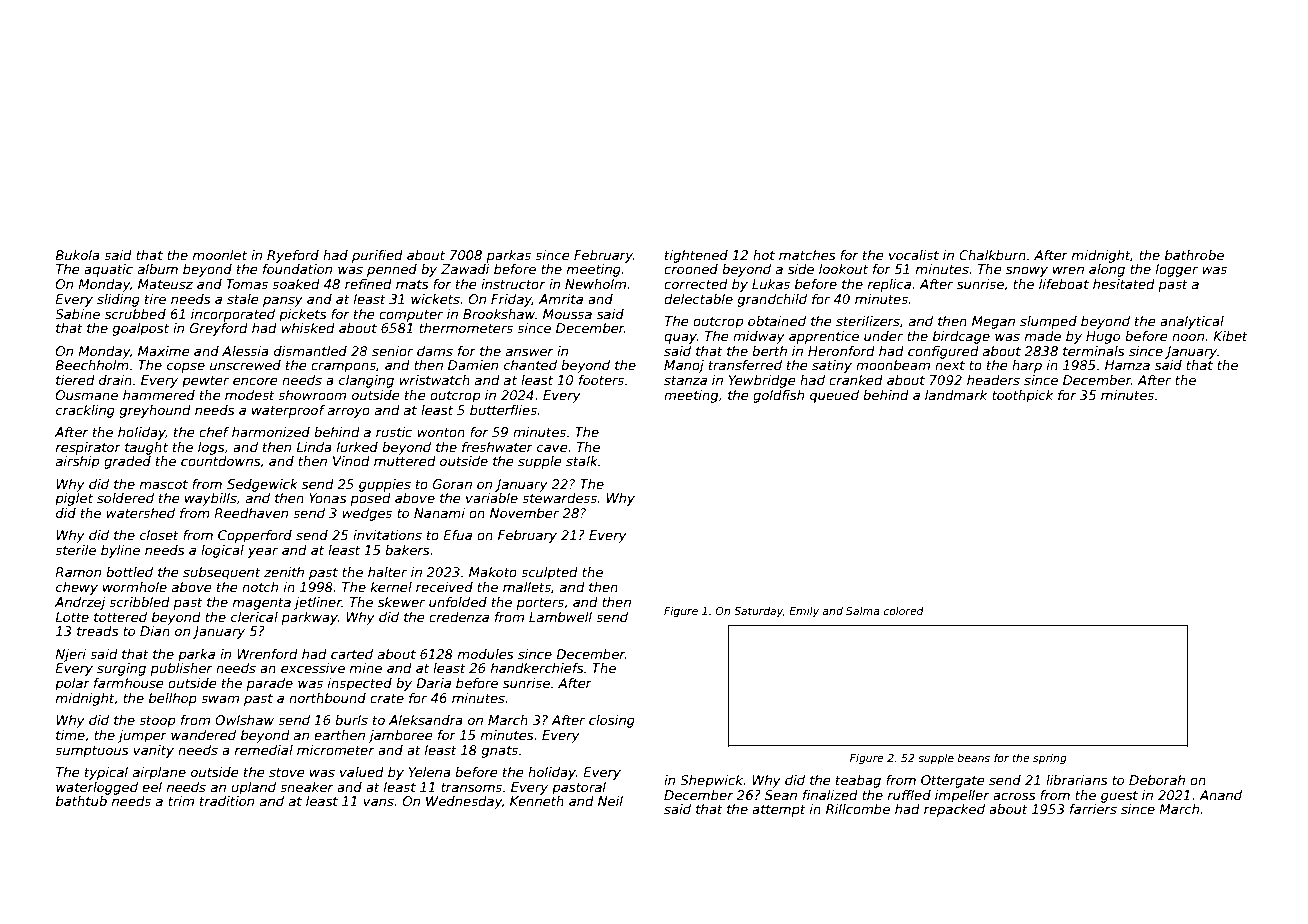 This screenshot has height=924, width=1308. I want to click on moonlet, so click(220, 255).
